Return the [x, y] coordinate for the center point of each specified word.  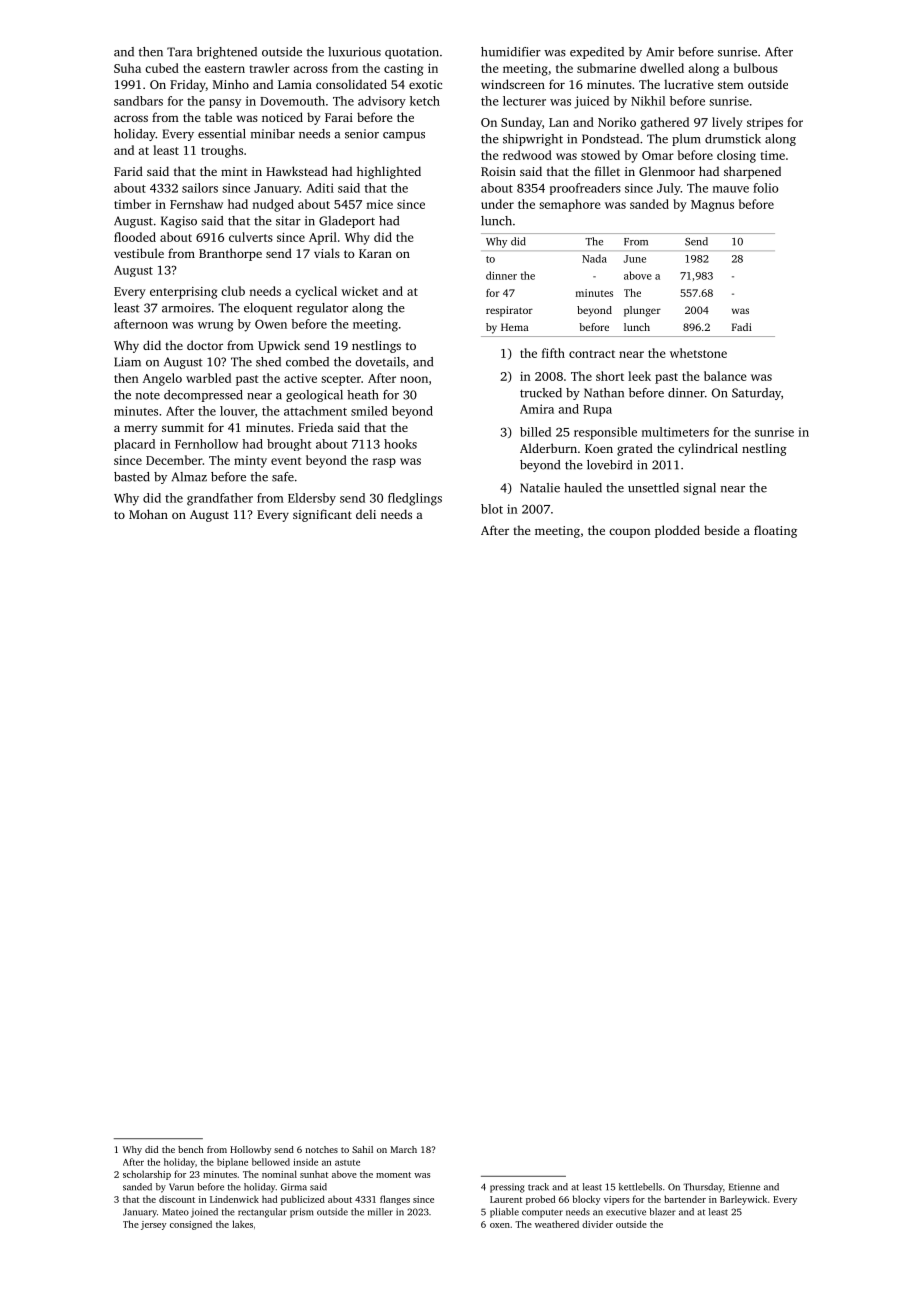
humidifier [511, 52]
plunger [642, 311]
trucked [541, 393]
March [403, 1149]
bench [190, 1149]
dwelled [662, 68]
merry [140, 430]
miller [380, 1212]
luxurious [354, 52]
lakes [242, 1224]
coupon [630, 533]
